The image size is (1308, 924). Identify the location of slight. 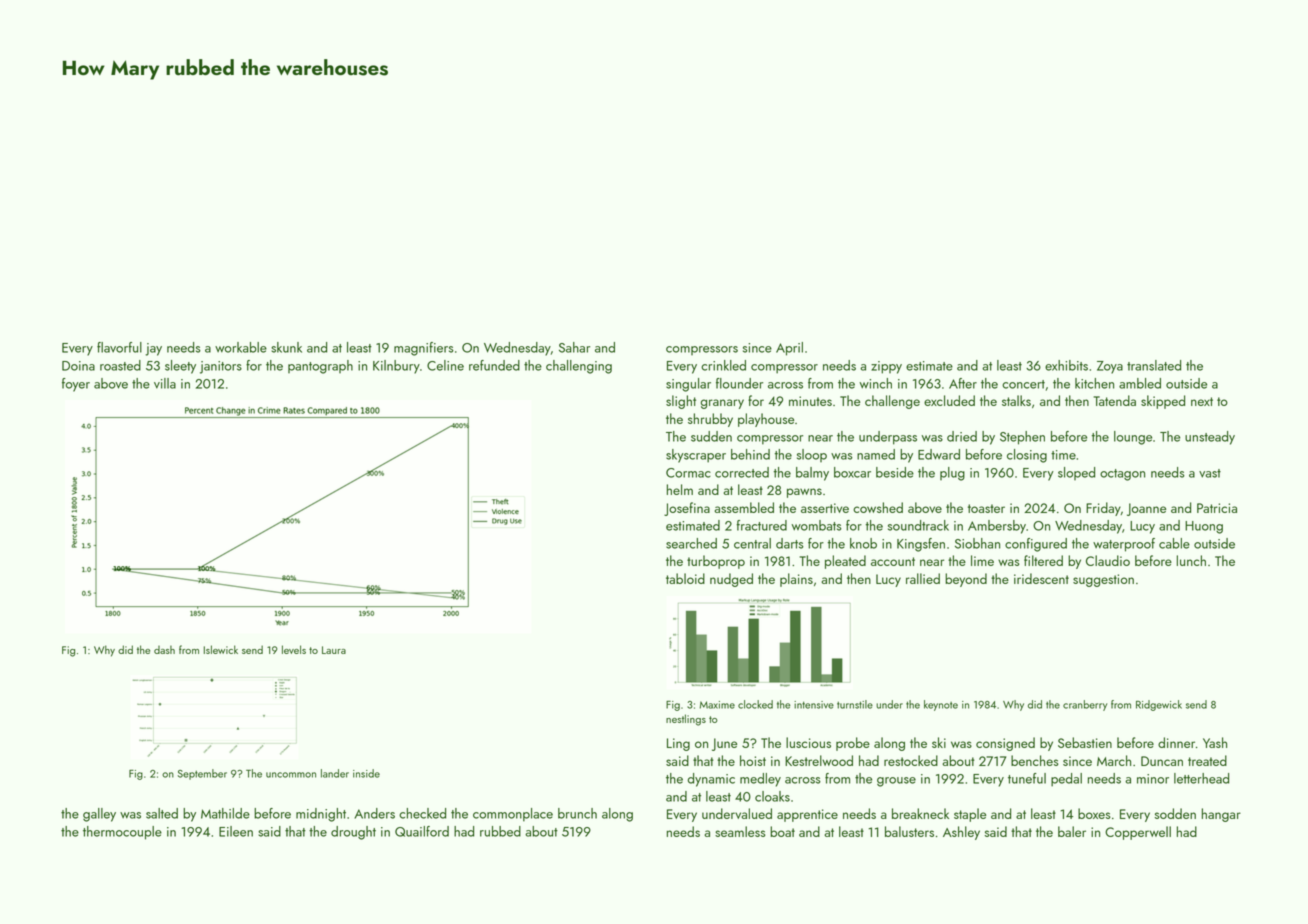
(681, 402).
